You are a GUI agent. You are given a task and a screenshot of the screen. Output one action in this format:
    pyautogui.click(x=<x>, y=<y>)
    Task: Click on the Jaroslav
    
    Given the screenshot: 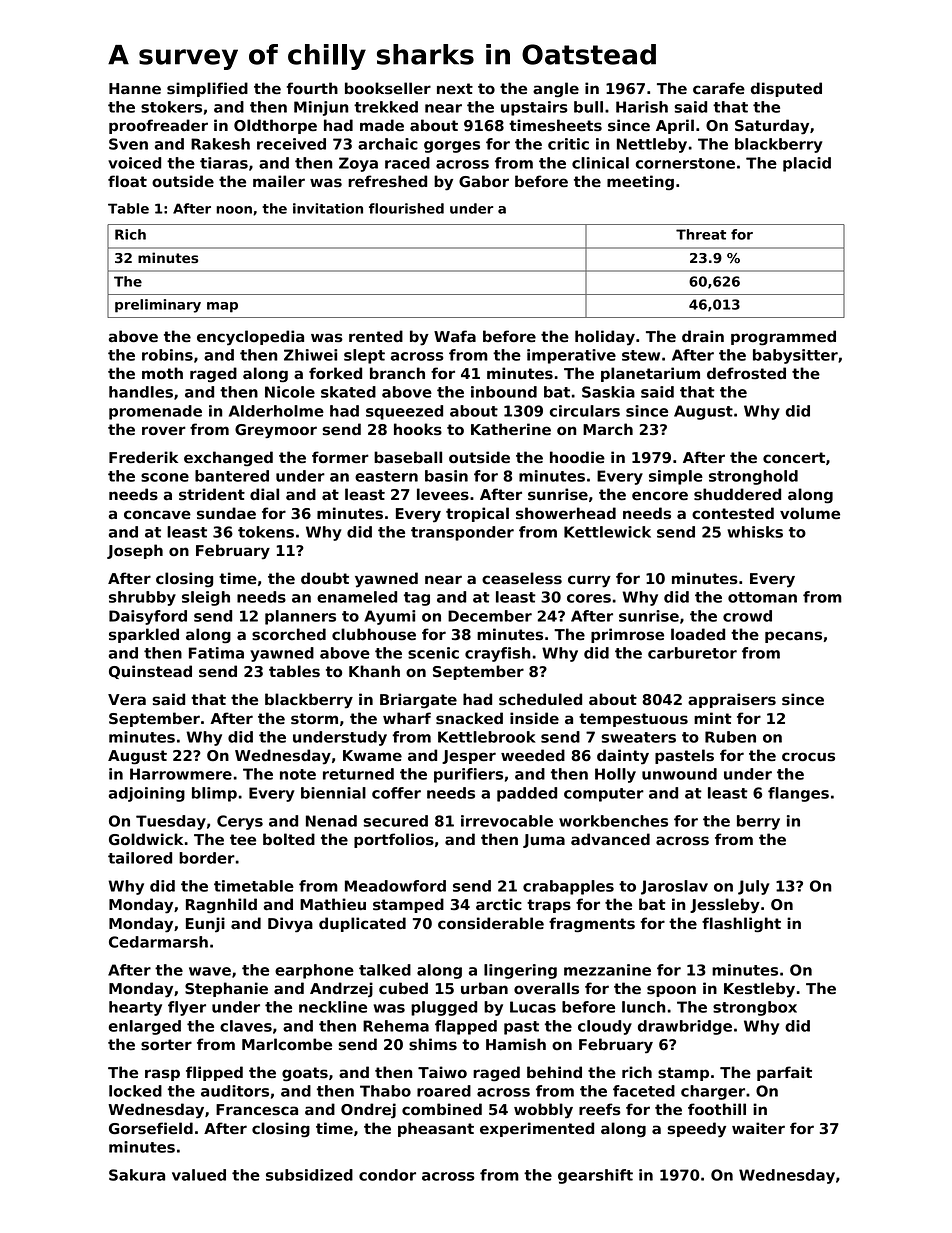 What is the action you would take?
    pyautogui.click(x=674, y=887)
